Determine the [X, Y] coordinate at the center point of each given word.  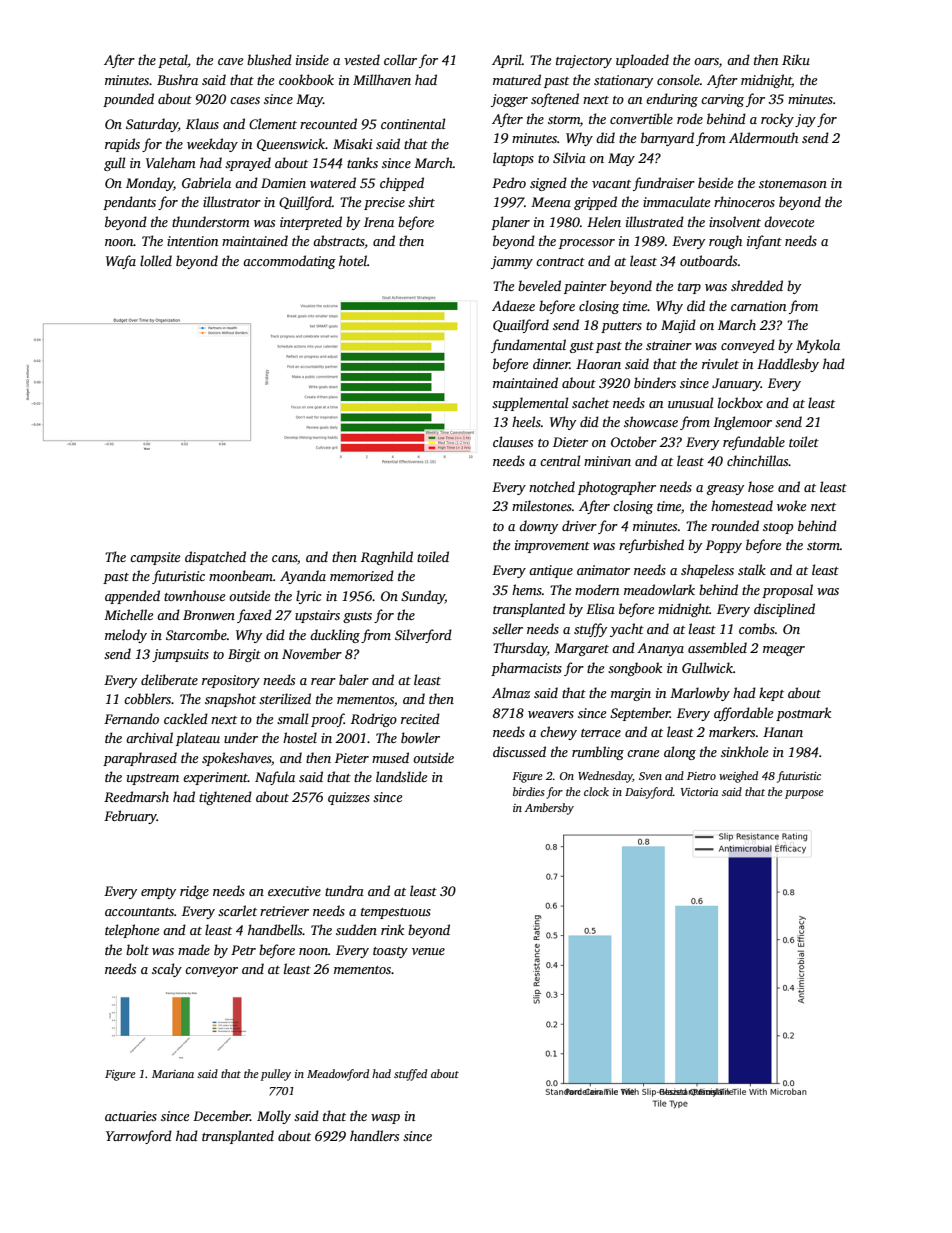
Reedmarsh [136, 796]
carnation [758, 306]
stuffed [410, 1075]
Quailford [521, 326]
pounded [128, 100]
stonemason [793, 184]
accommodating [289, 262]
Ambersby [549, 809]
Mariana [173, 1074]
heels [526, 421]
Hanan [783, 732]
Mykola [818, 346]
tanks [362, 162]
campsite [155, 558]
